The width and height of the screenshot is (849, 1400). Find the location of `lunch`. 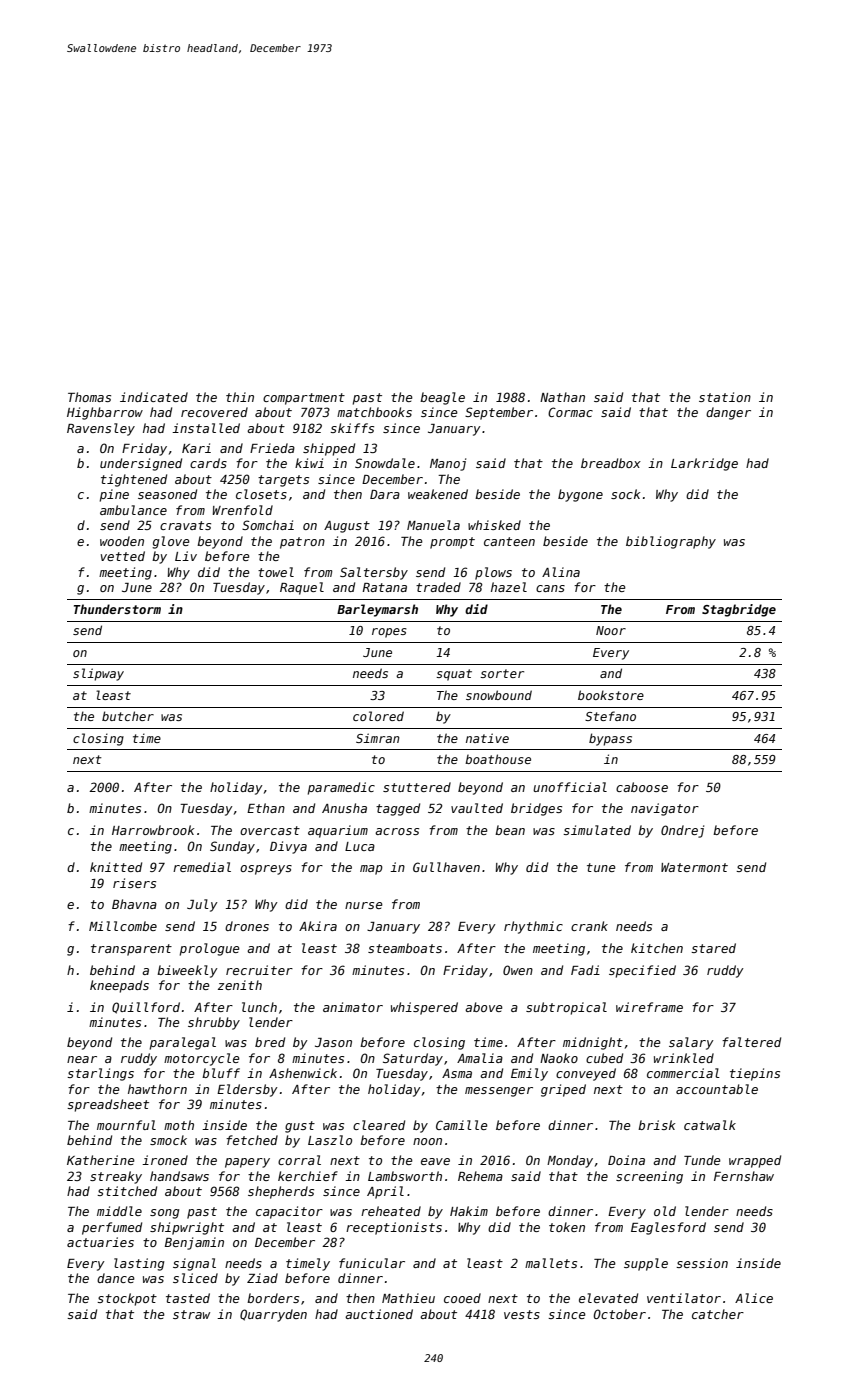

lunch is located at coordinates (259, 1007).
